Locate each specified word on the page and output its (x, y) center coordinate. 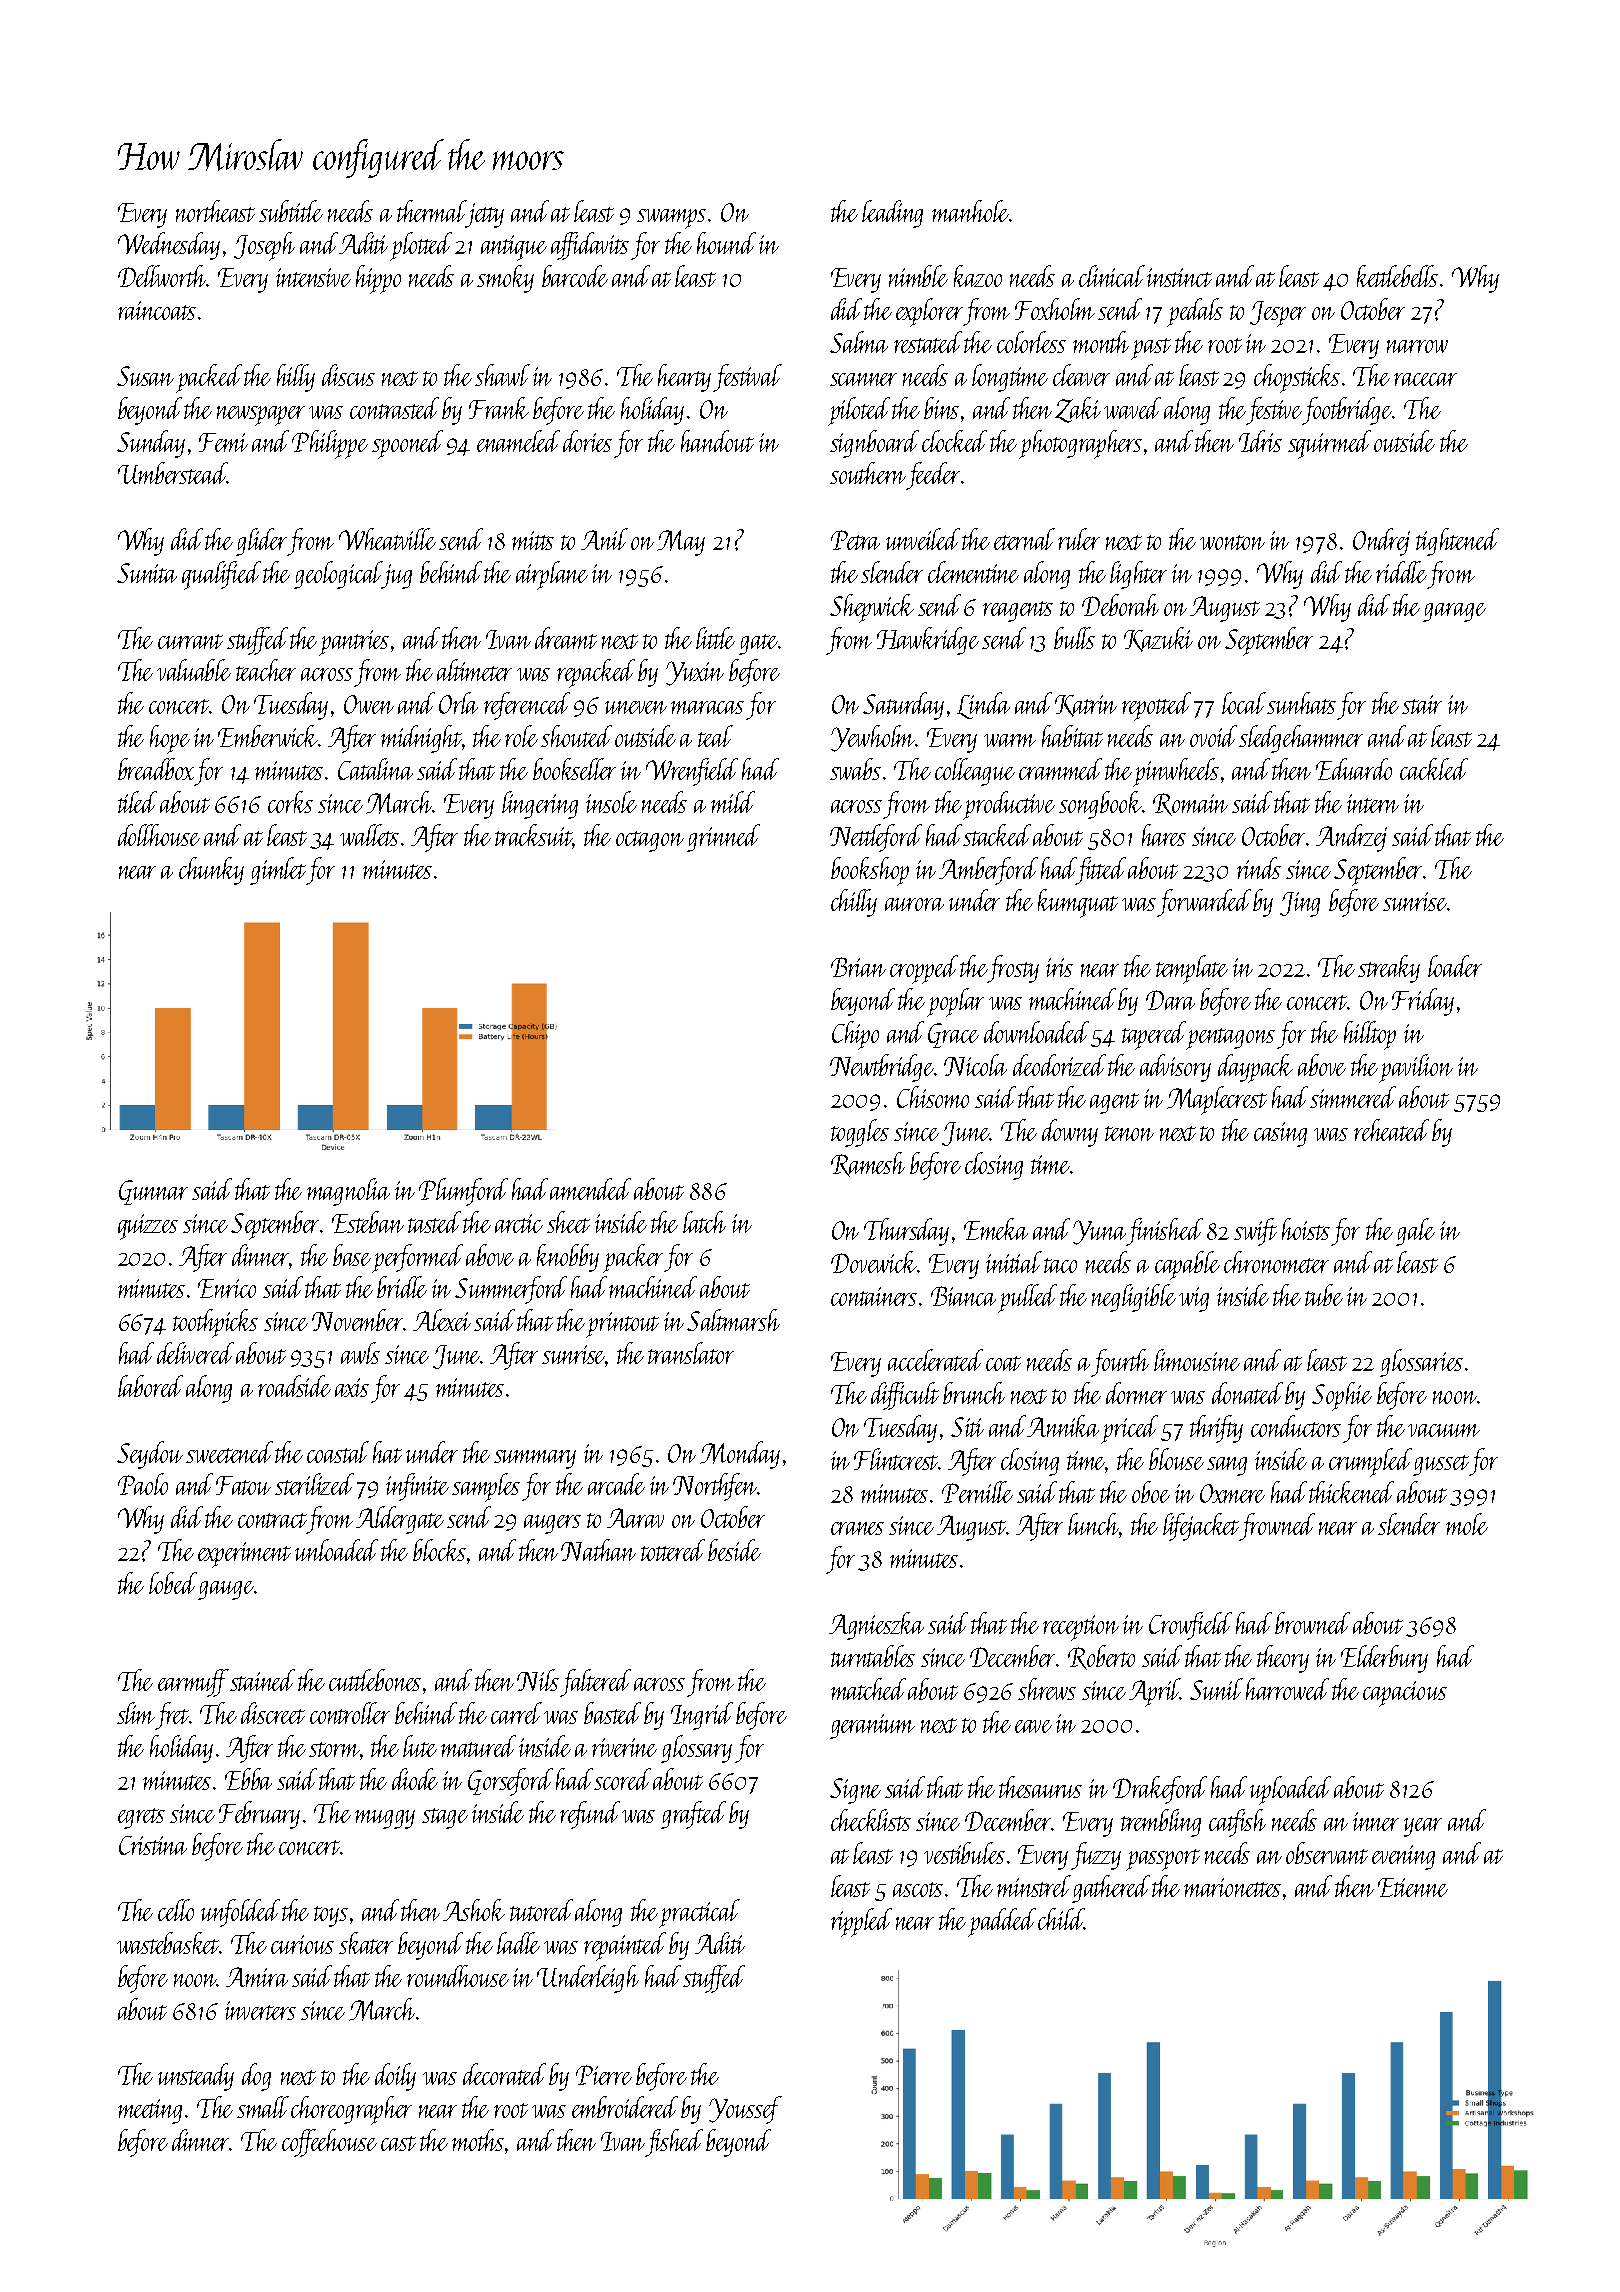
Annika (1063, 1426)
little (715, 638)
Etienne (1413, 1887)
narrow (1417, 346)
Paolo (143, 1484)
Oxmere (1232, 1493)
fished (674, 2143)
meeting (150, 2111)
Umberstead (172, 473)
